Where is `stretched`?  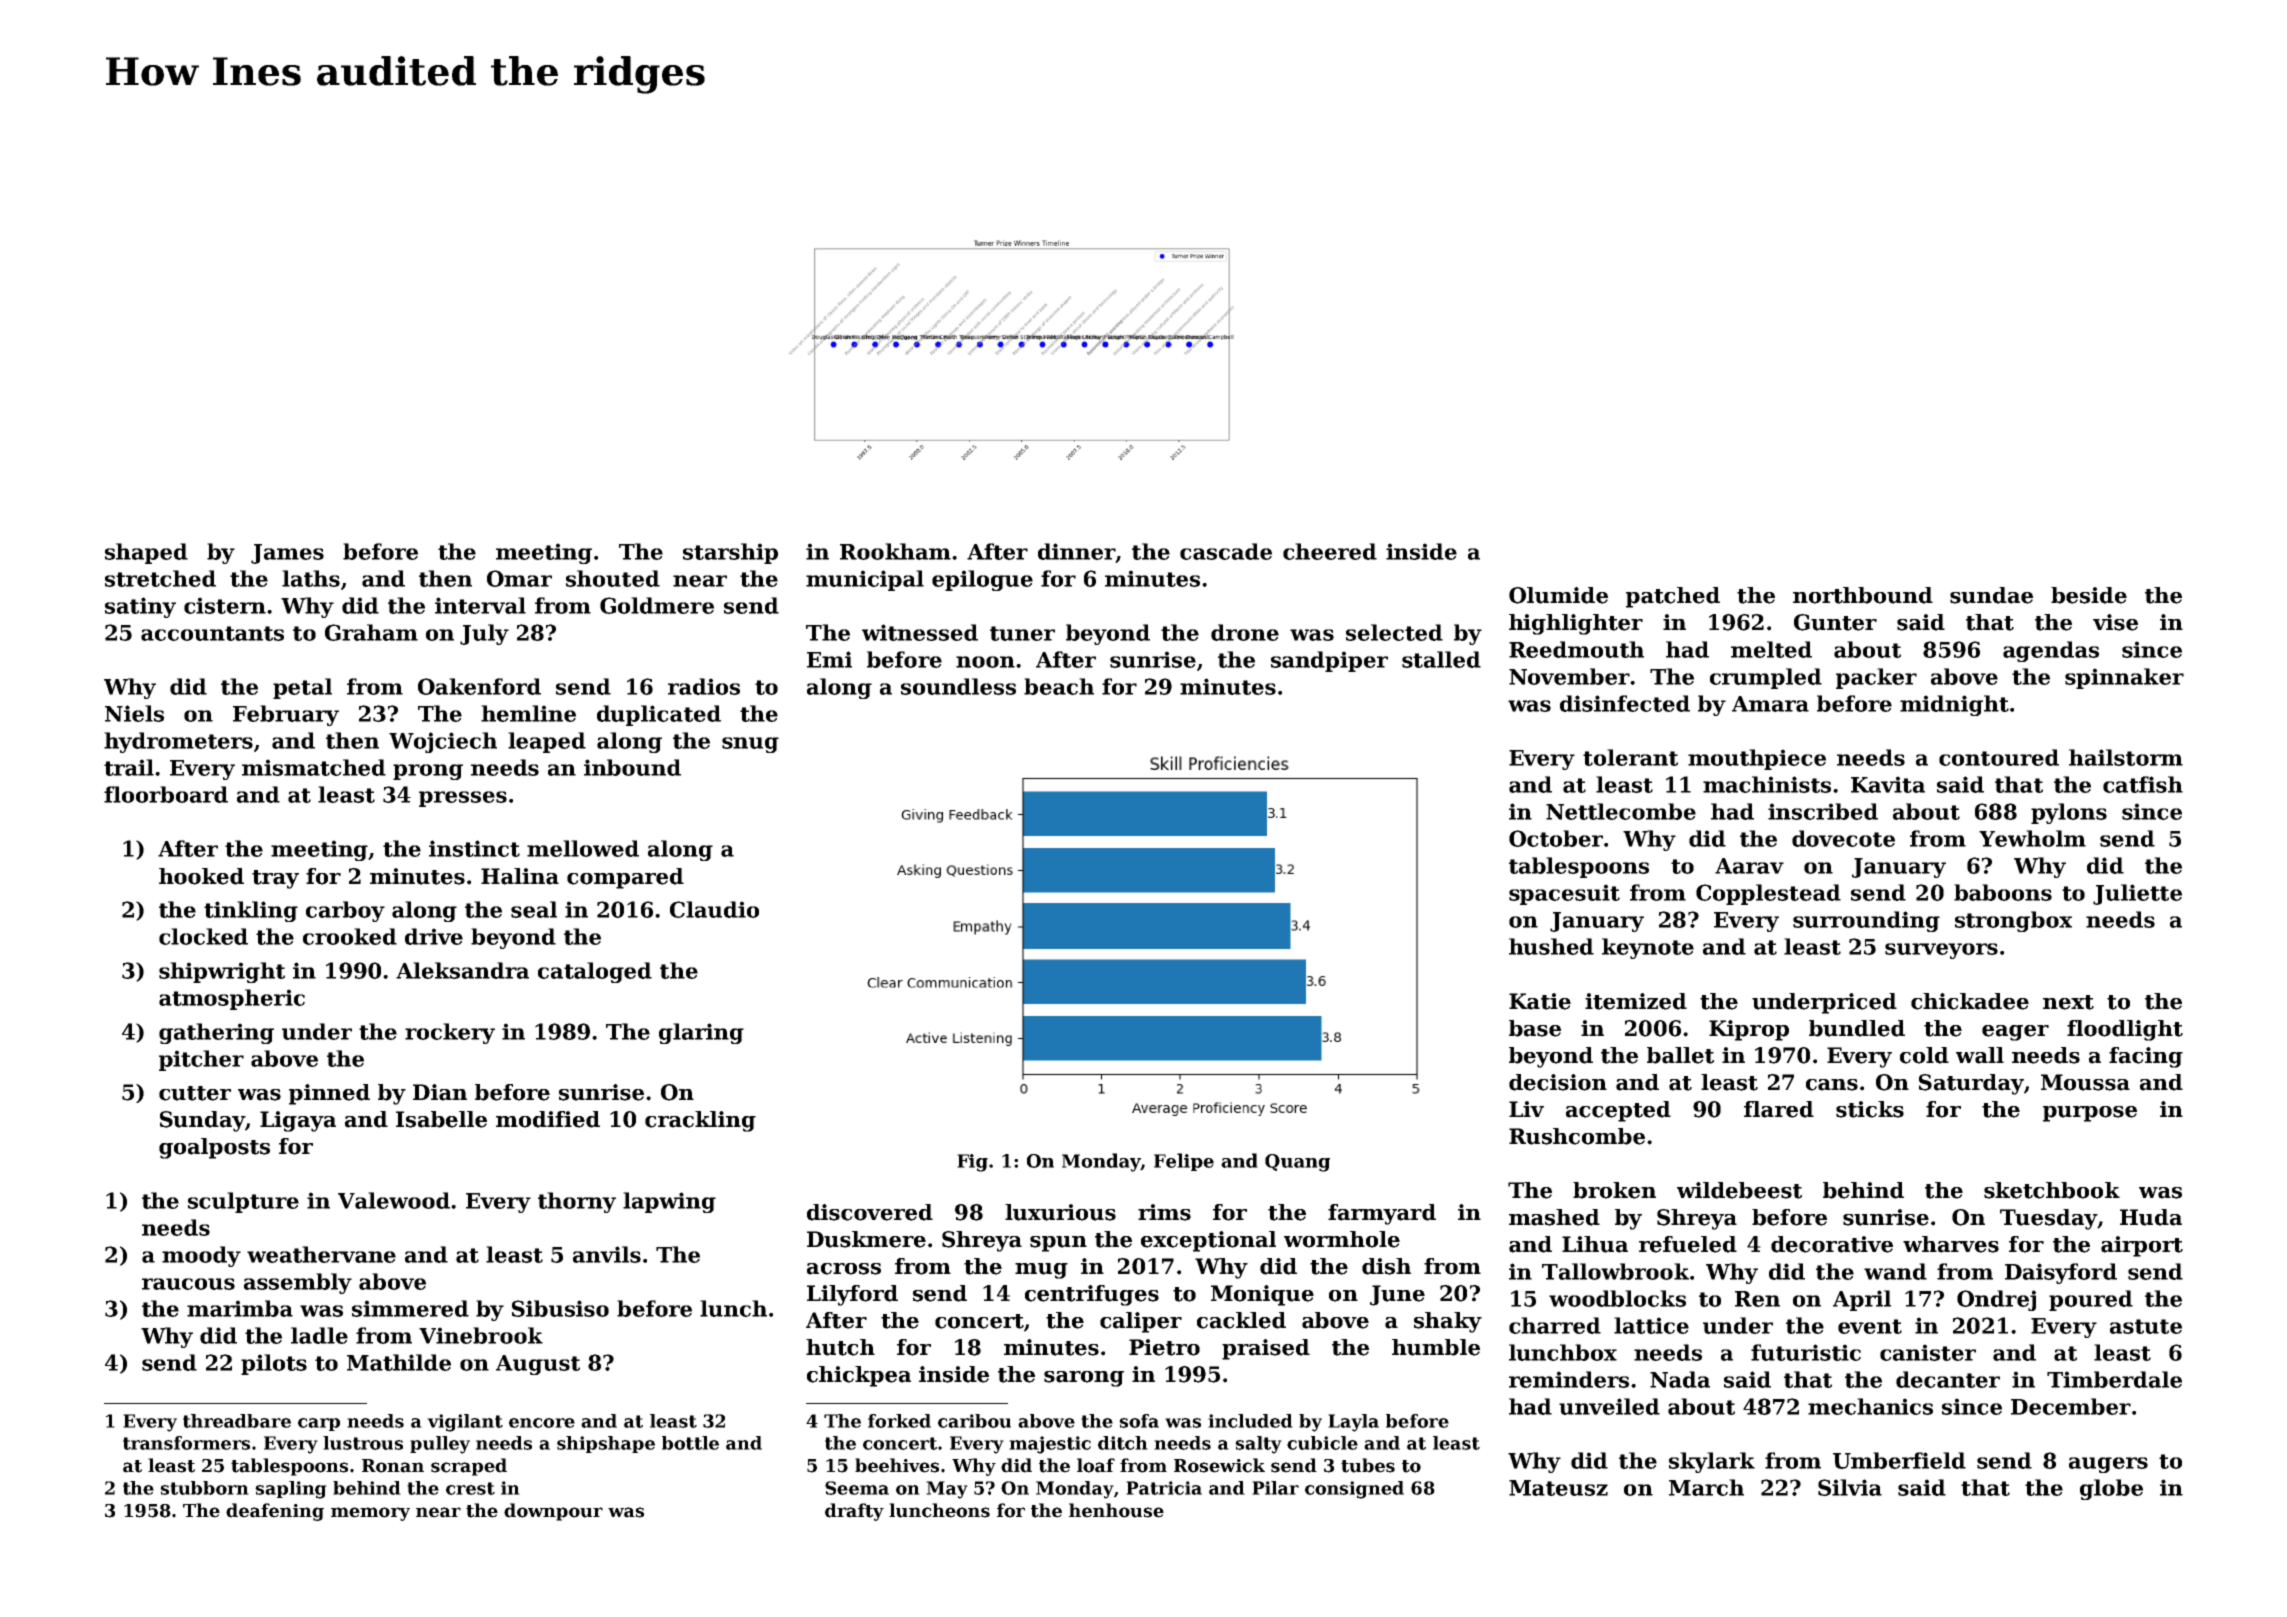
stretched is located at coordinates (160, 578).
